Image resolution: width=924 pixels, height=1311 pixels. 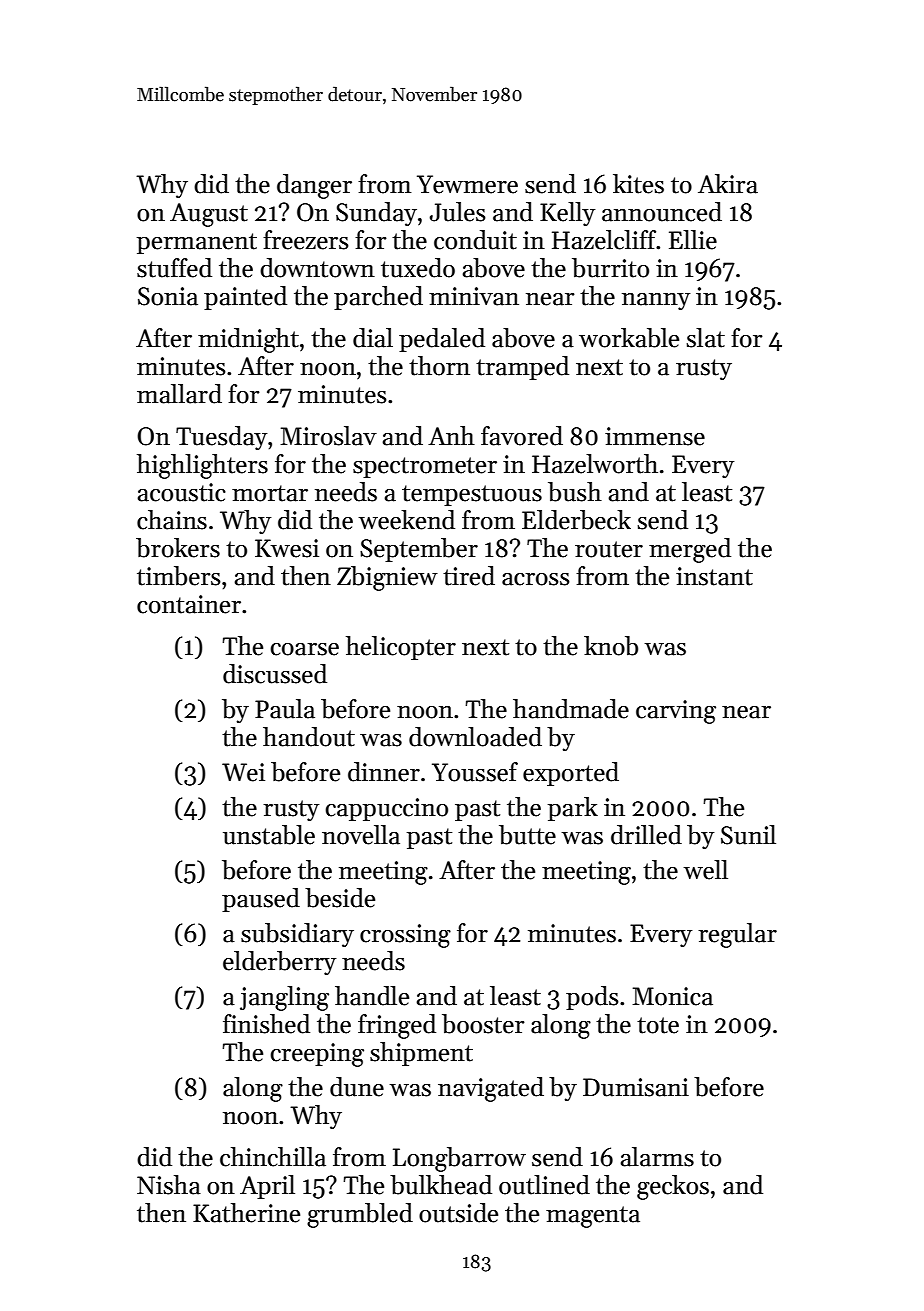 I want to click on elderberry, so click(x=279, y=963).
